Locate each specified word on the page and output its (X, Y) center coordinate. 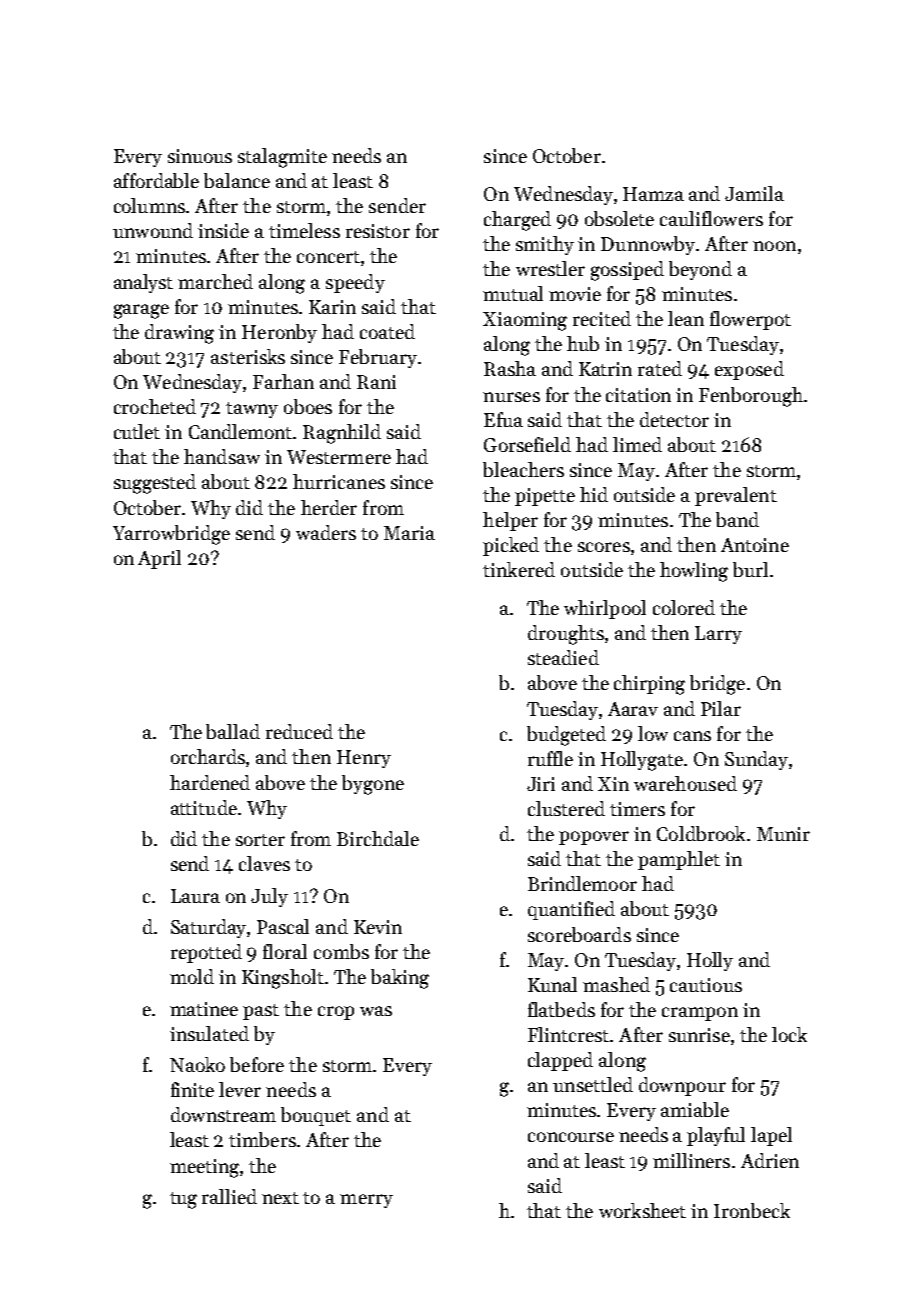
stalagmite (282, 158)
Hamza (653, 194)
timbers (262, 1139)
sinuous (200, 156)
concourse (571, 1137)
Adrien (770, 1160)
